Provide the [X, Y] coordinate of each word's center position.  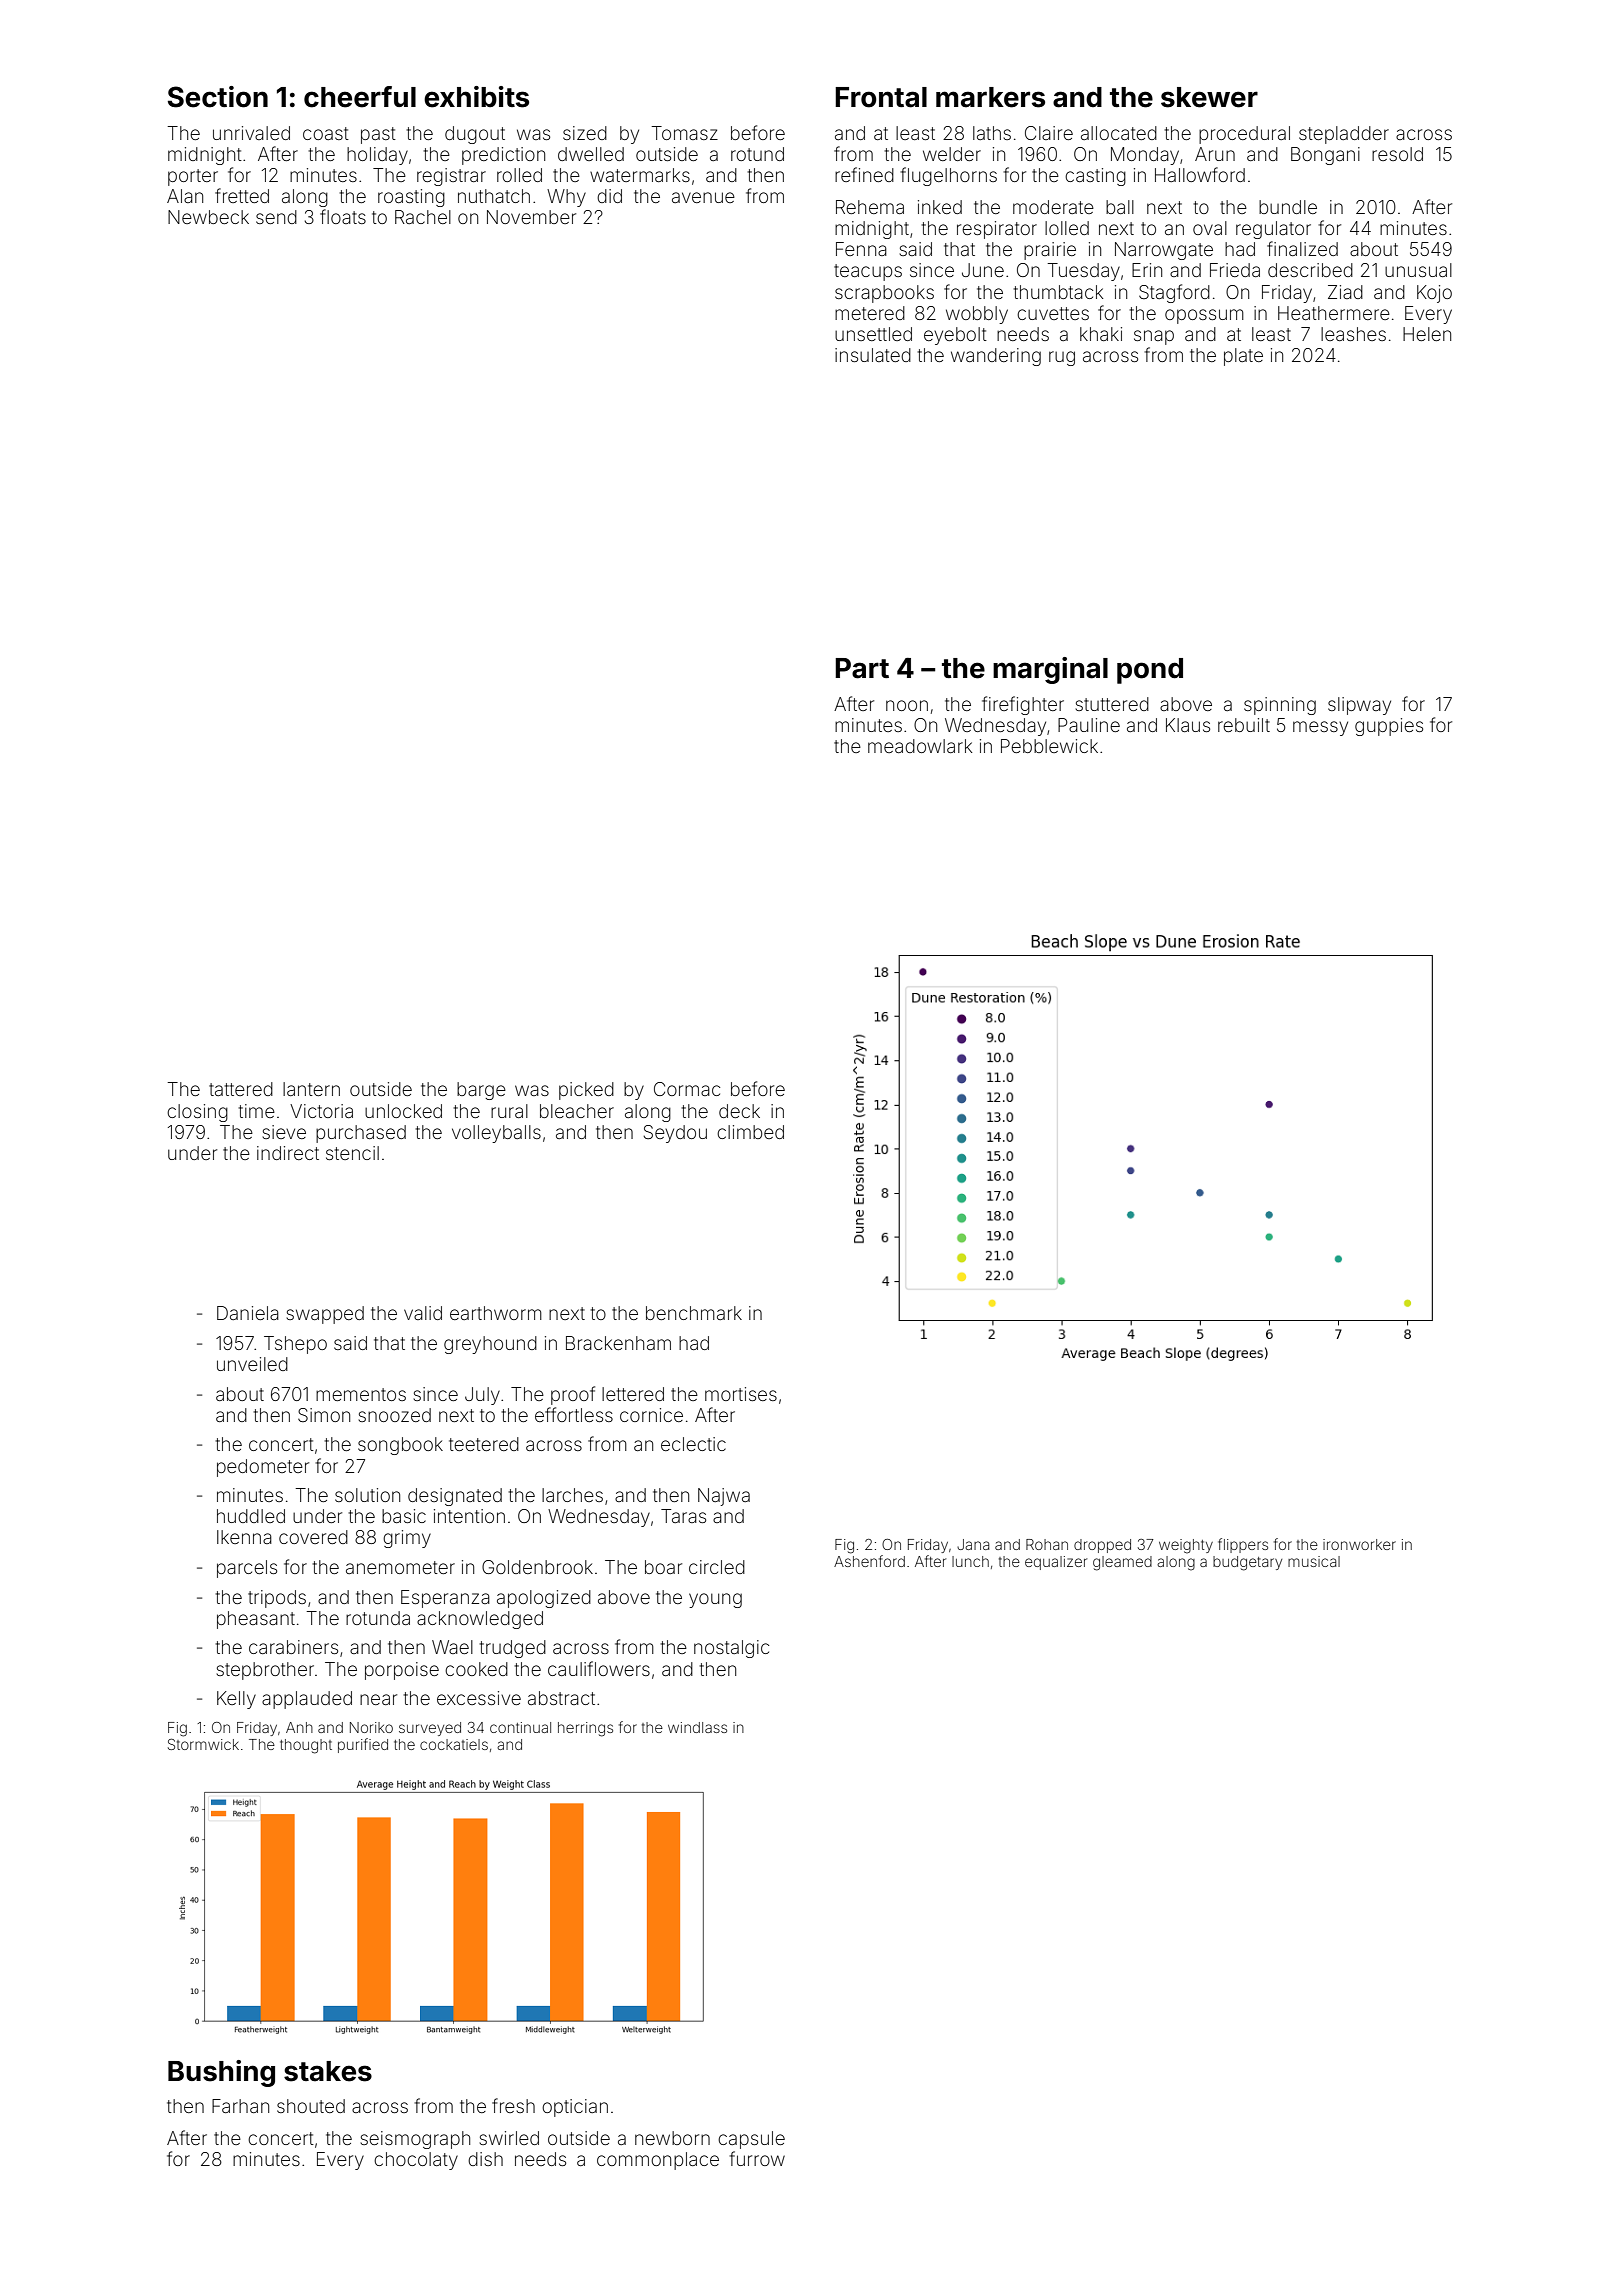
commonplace [658, 2161]
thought [306, 1746]
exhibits [476, 97]
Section [218, 97]
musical [1314, 1561]
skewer [1209, 97]
